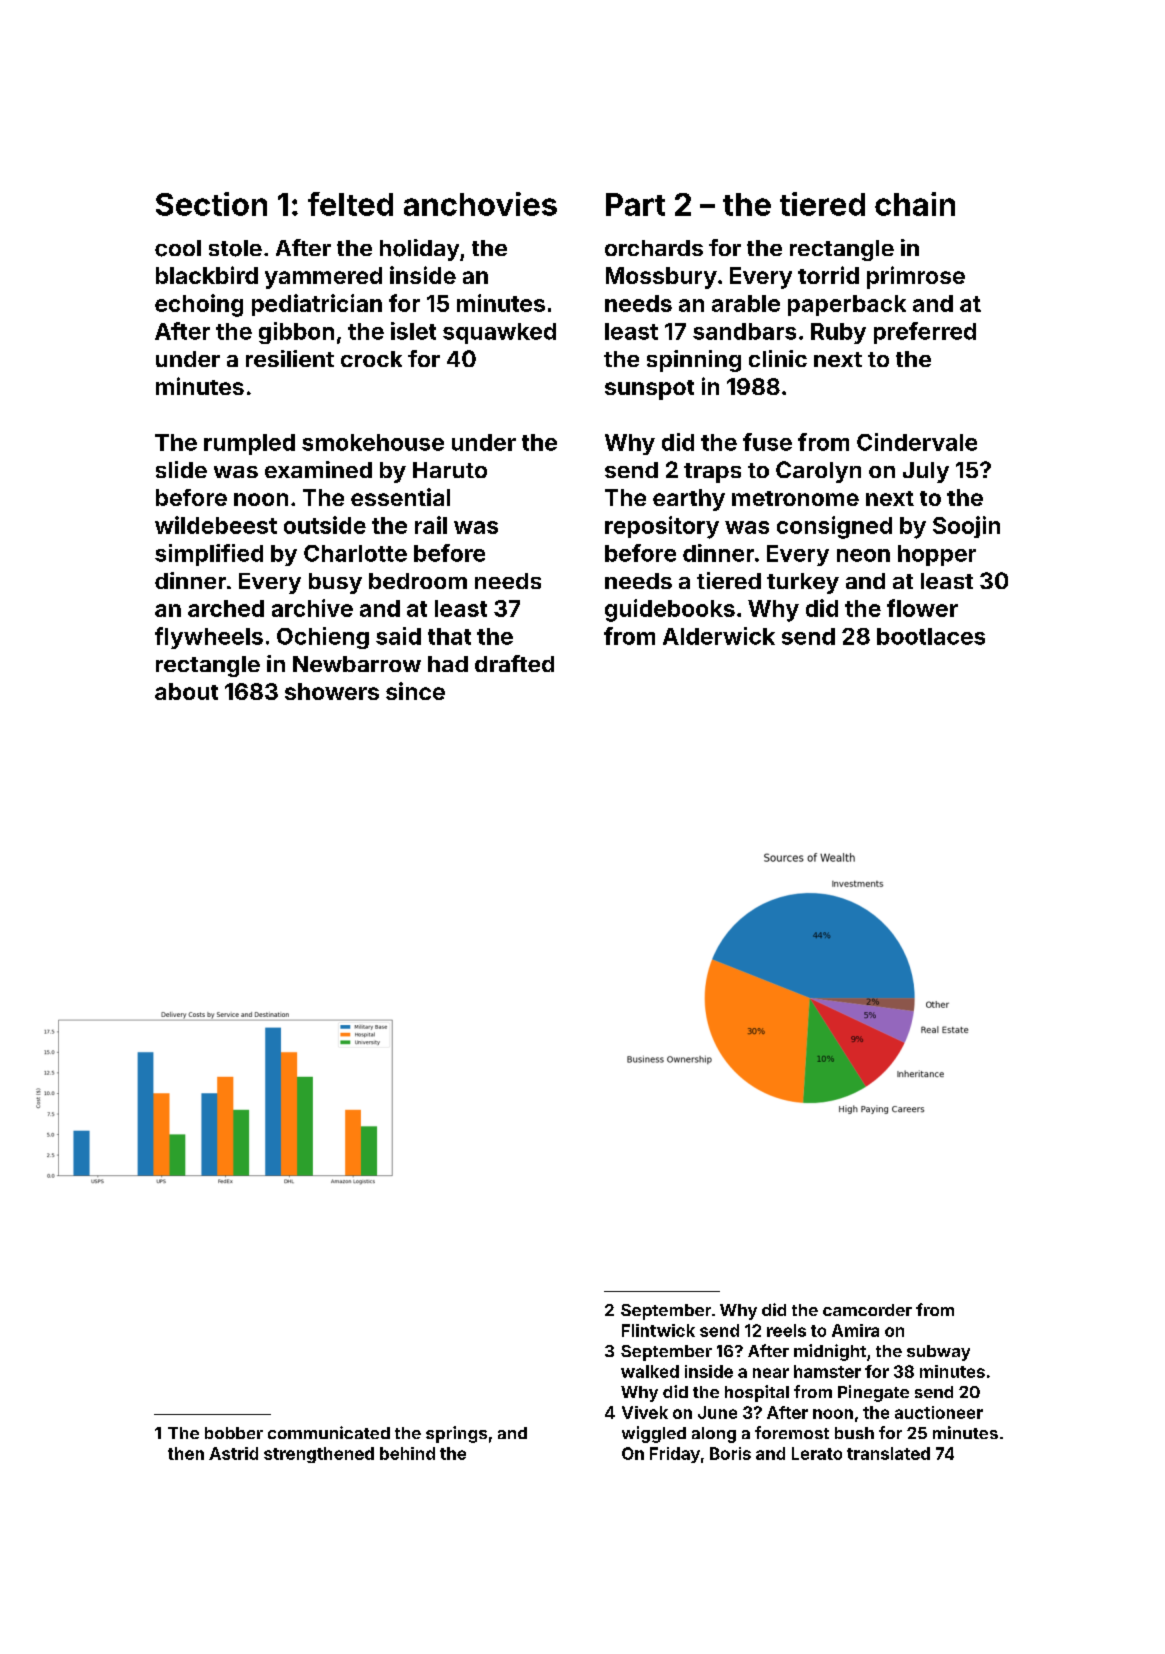 The image size is (1165, 1654). What do you see at coordinates (661, 278) in the screenshot?
I see `Mossbury` at bounding box center [661, 278].
